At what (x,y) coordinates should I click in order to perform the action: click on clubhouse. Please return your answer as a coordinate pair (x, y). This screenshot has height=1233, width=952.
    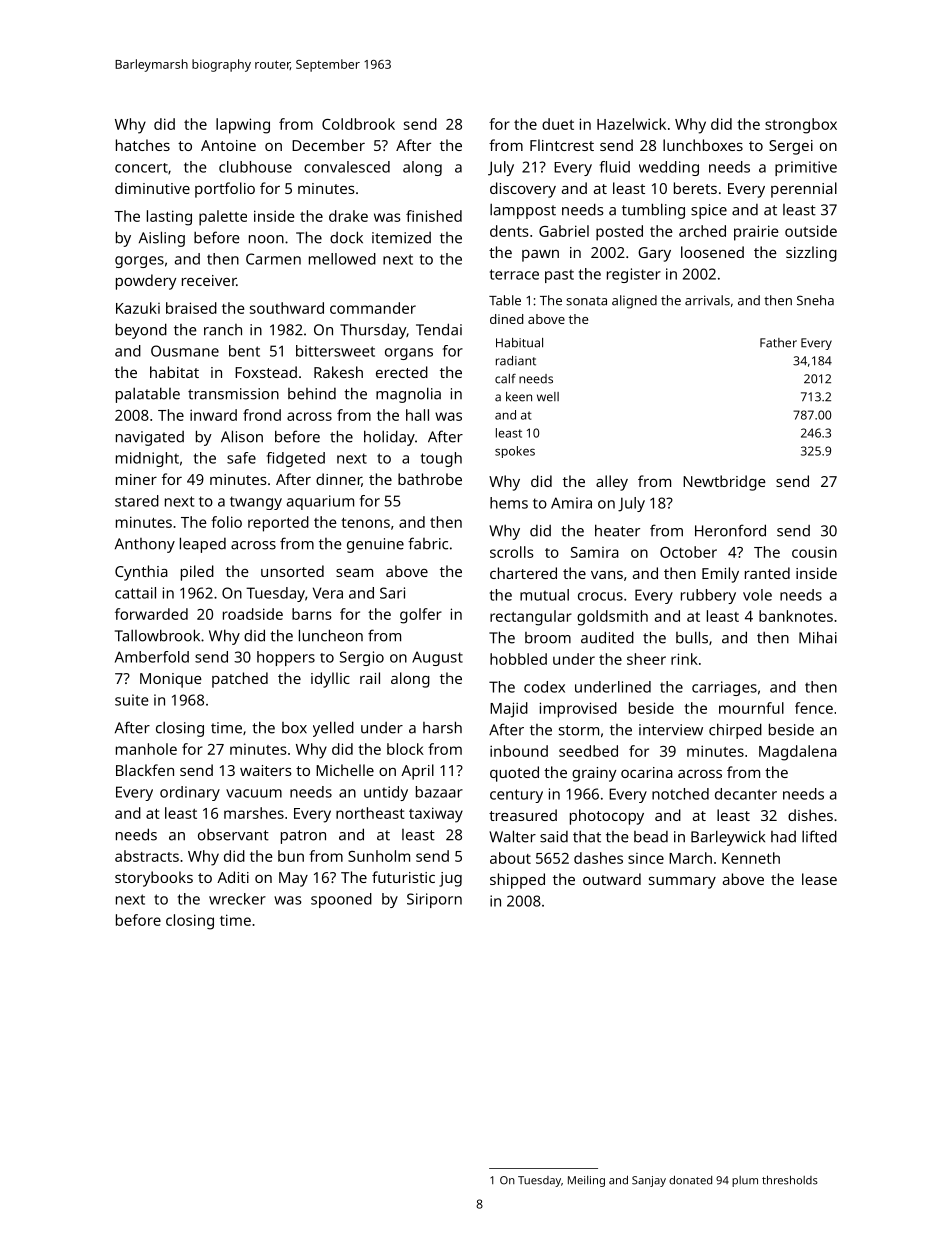
    Looking at the image, I should click on (255, 167).
